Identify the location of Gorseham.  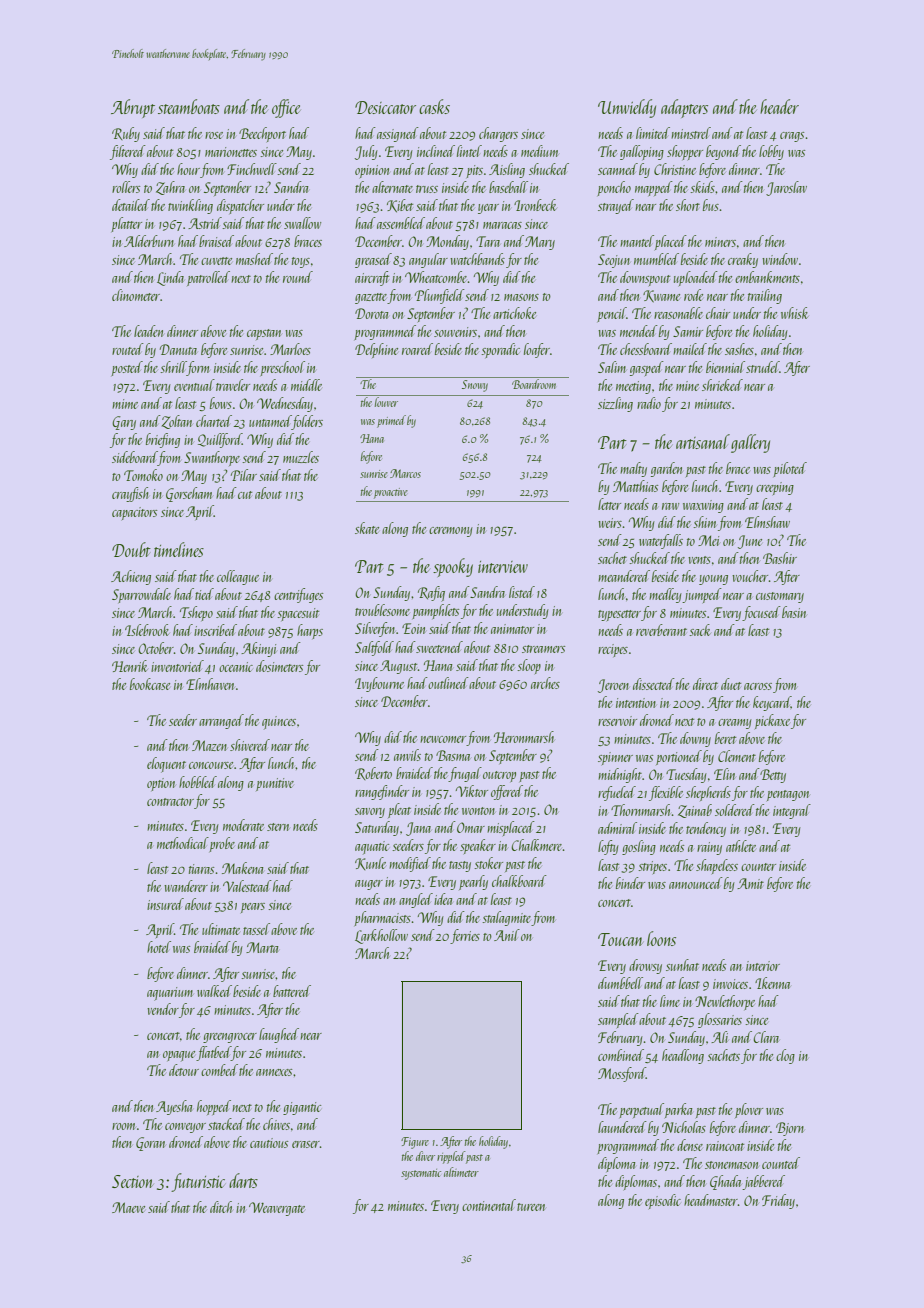
(189, 494).
